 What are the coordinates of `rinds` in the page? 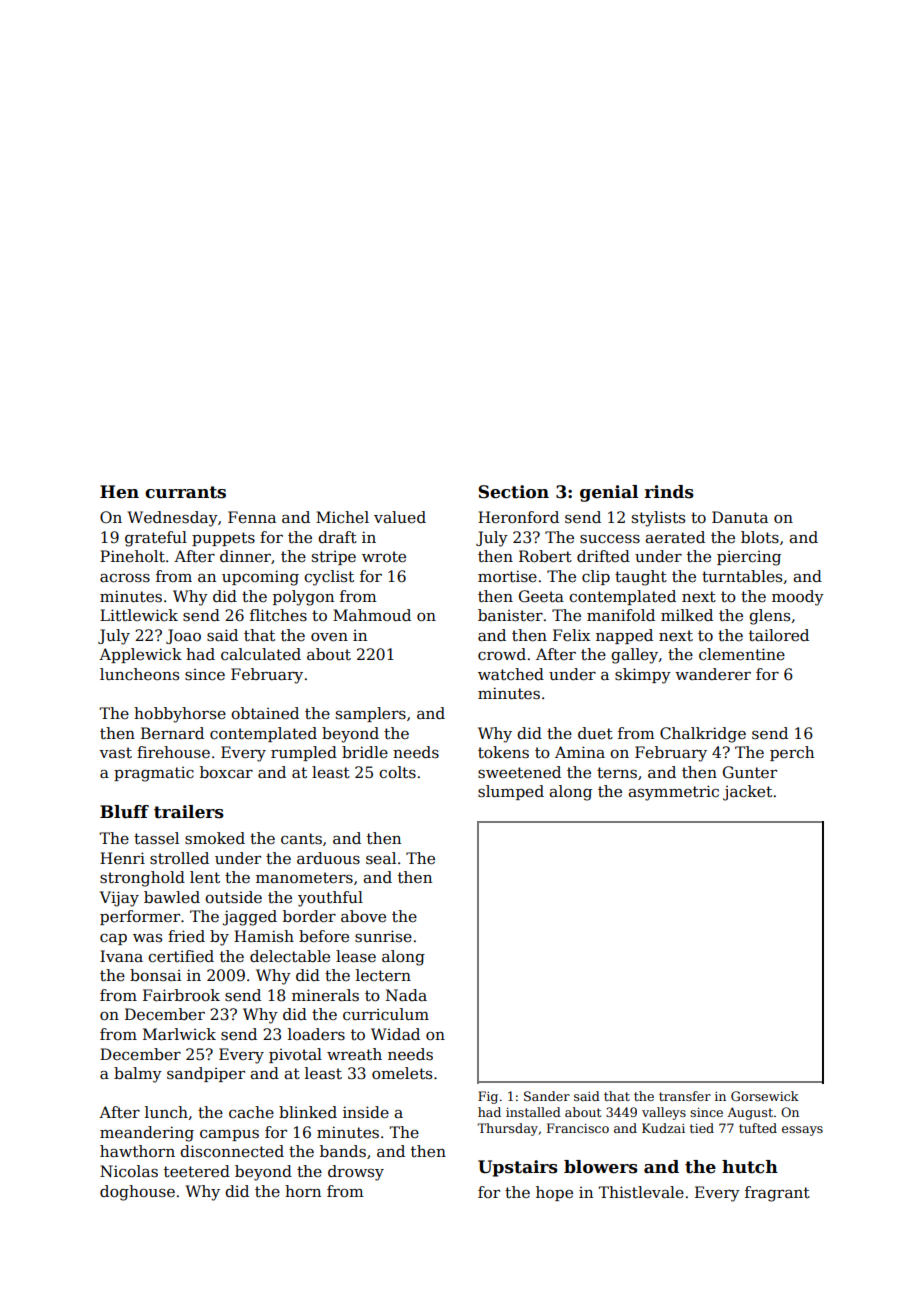 It's located at (669, 492).
